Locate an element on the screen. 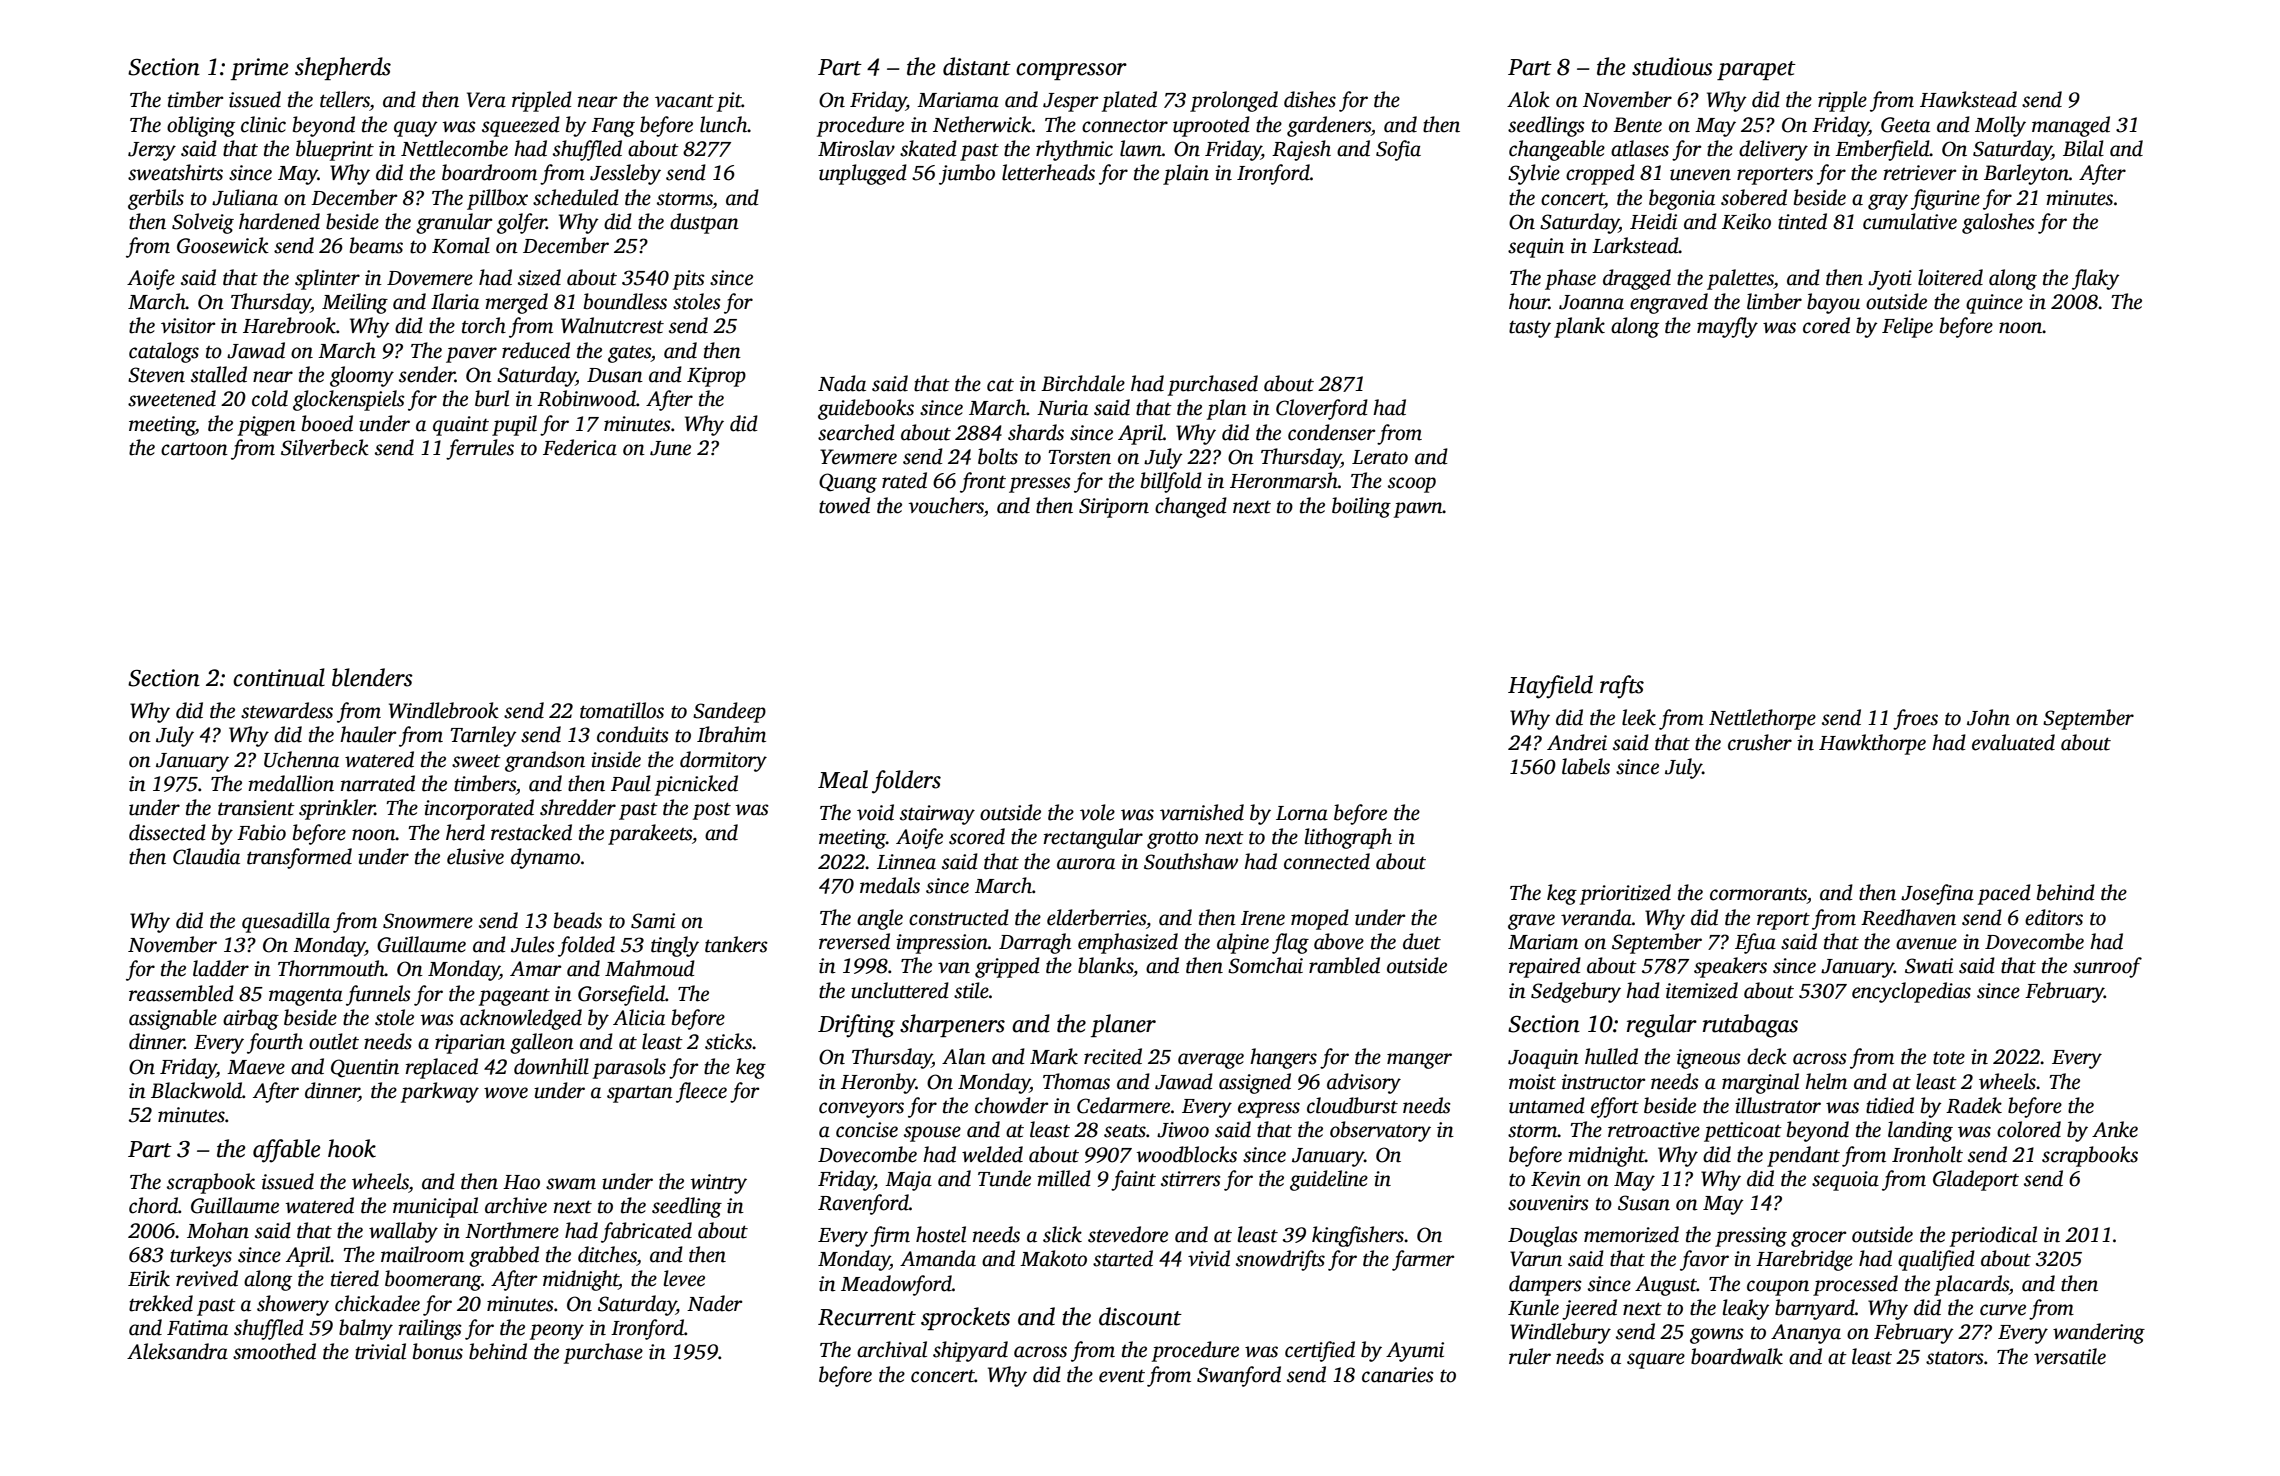  prime is located at coordinates (259, 69).
